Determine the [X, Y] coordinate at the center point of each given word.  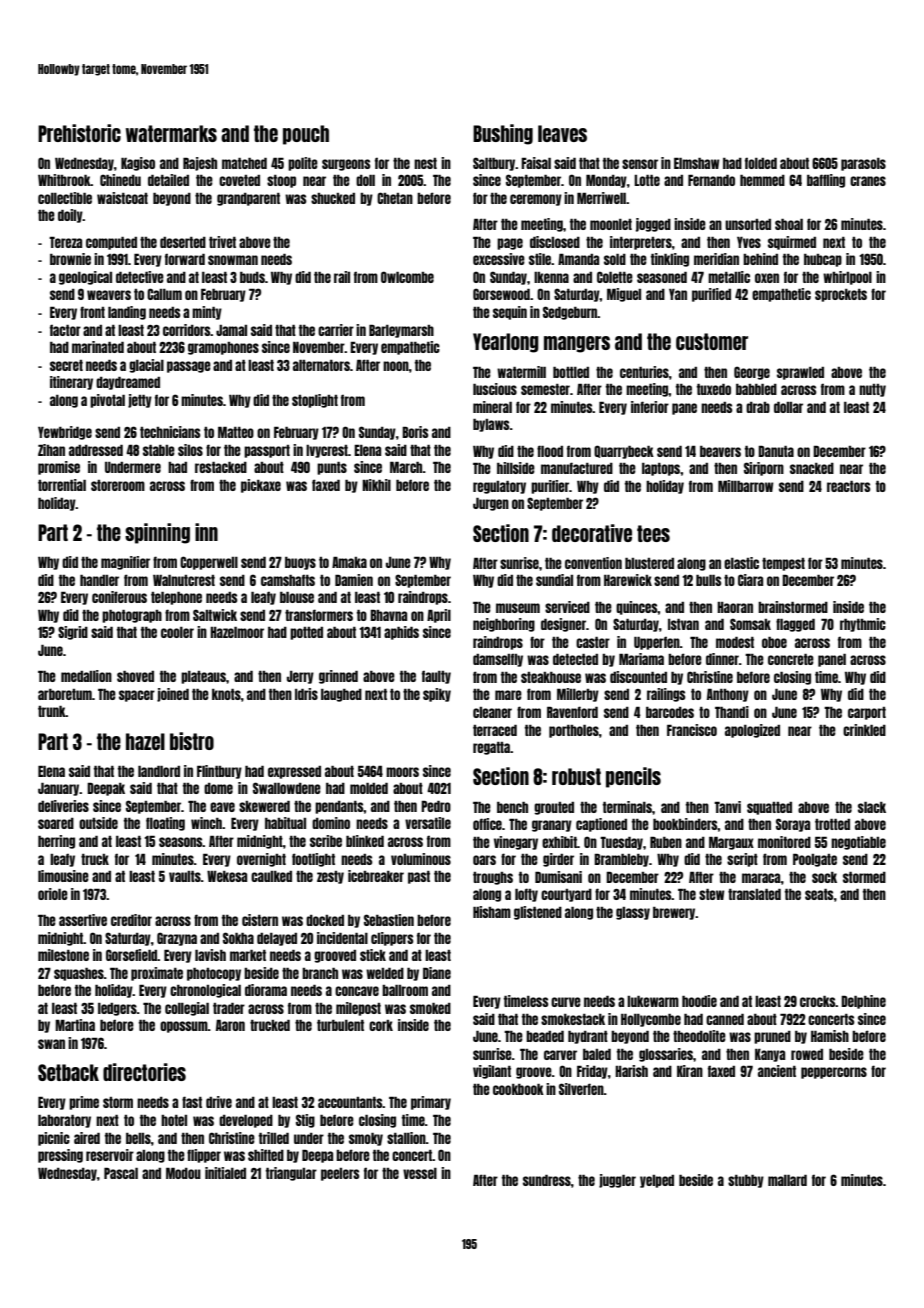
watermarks [171, 133]
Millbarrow [746, 486]
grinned [338, 677]
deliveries [63, 806]
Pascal [121, 1173]
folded [761, 163]
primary [431, 1103]
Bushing [503, 134]
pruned [772, 1037]
